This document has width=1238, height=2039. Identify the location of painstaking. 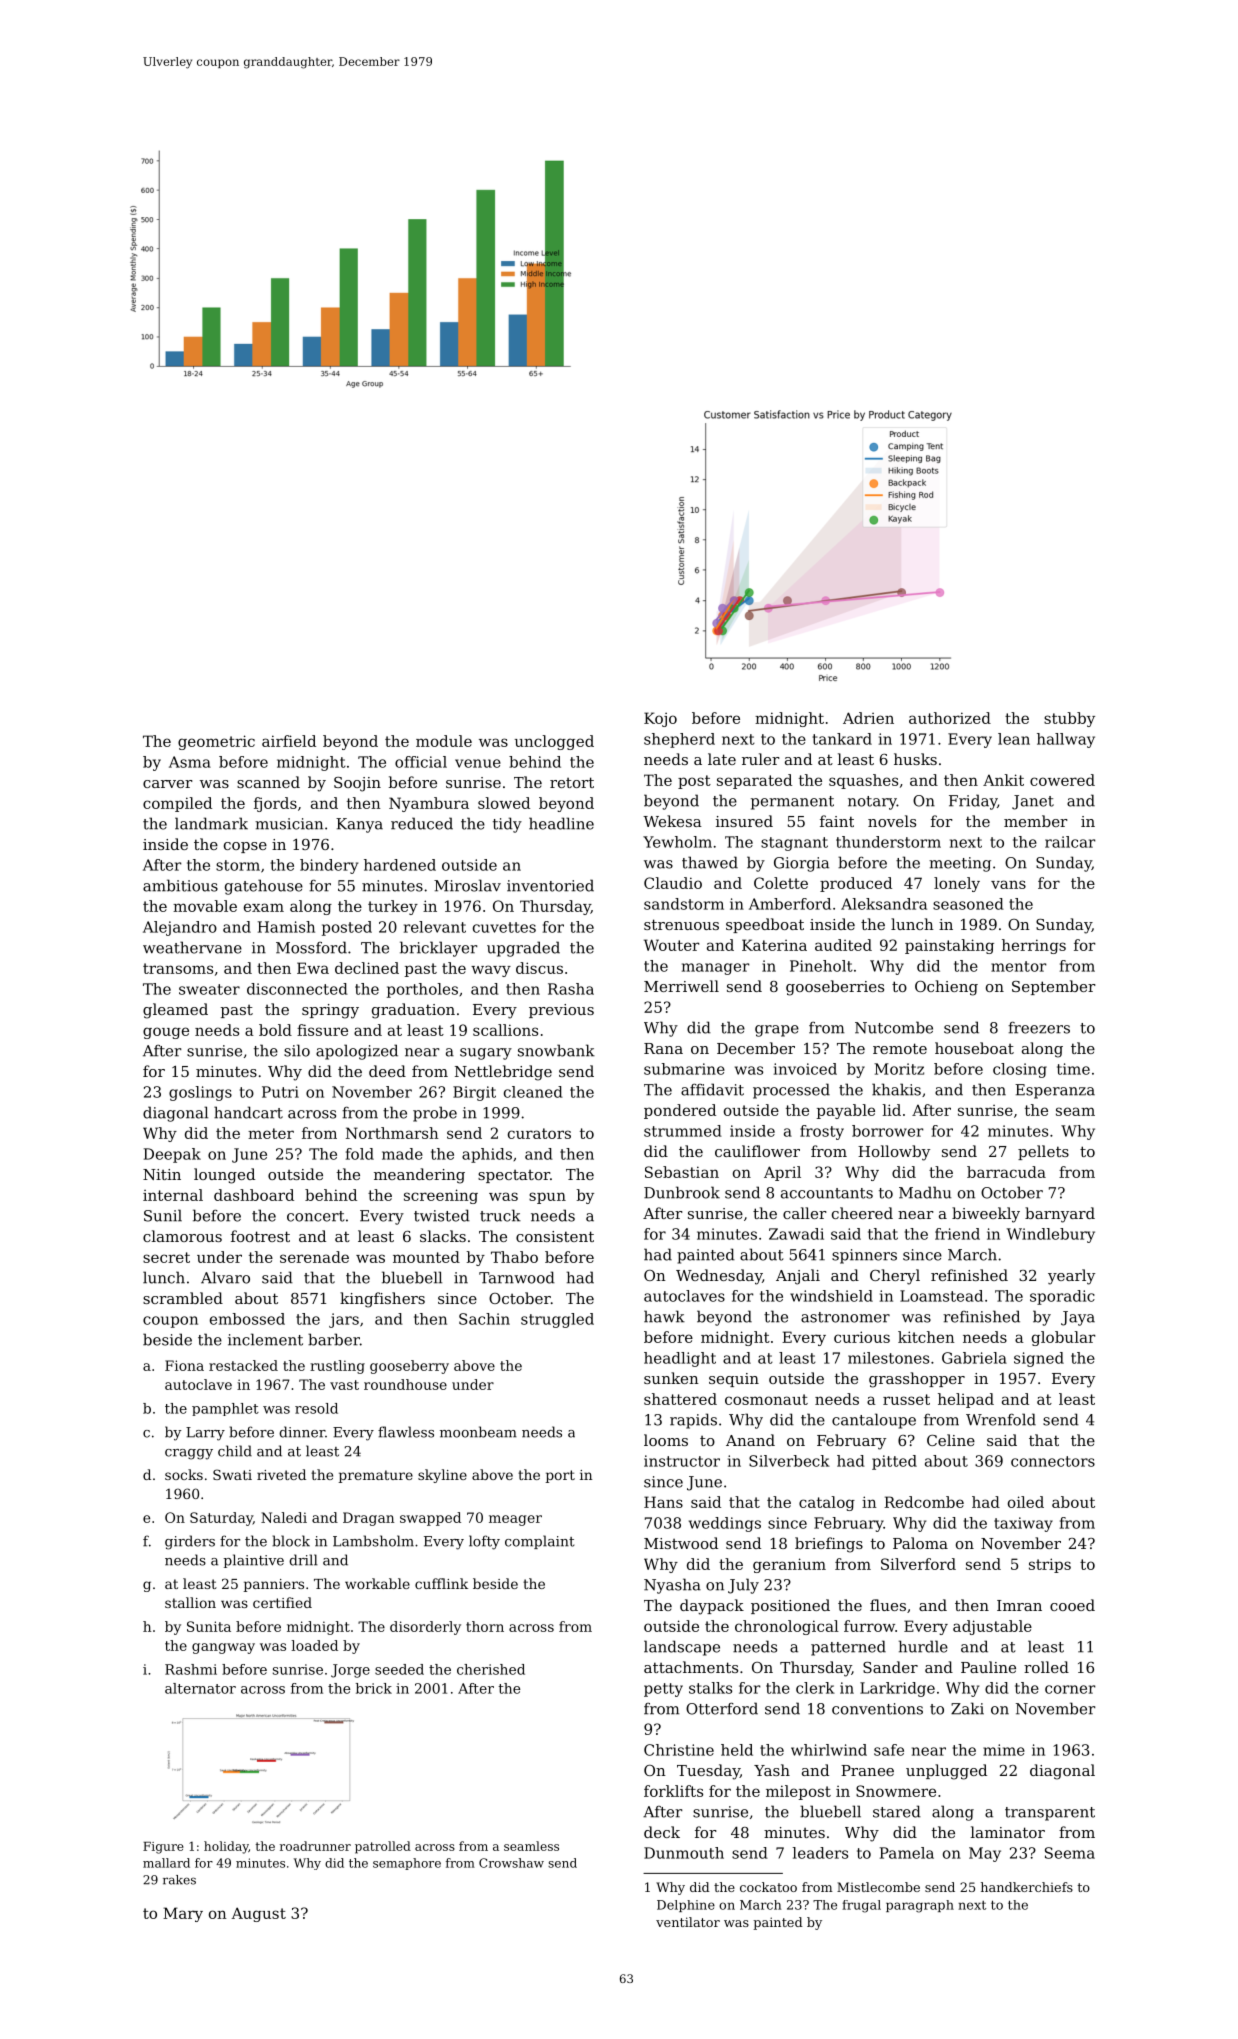
(949, 946).
